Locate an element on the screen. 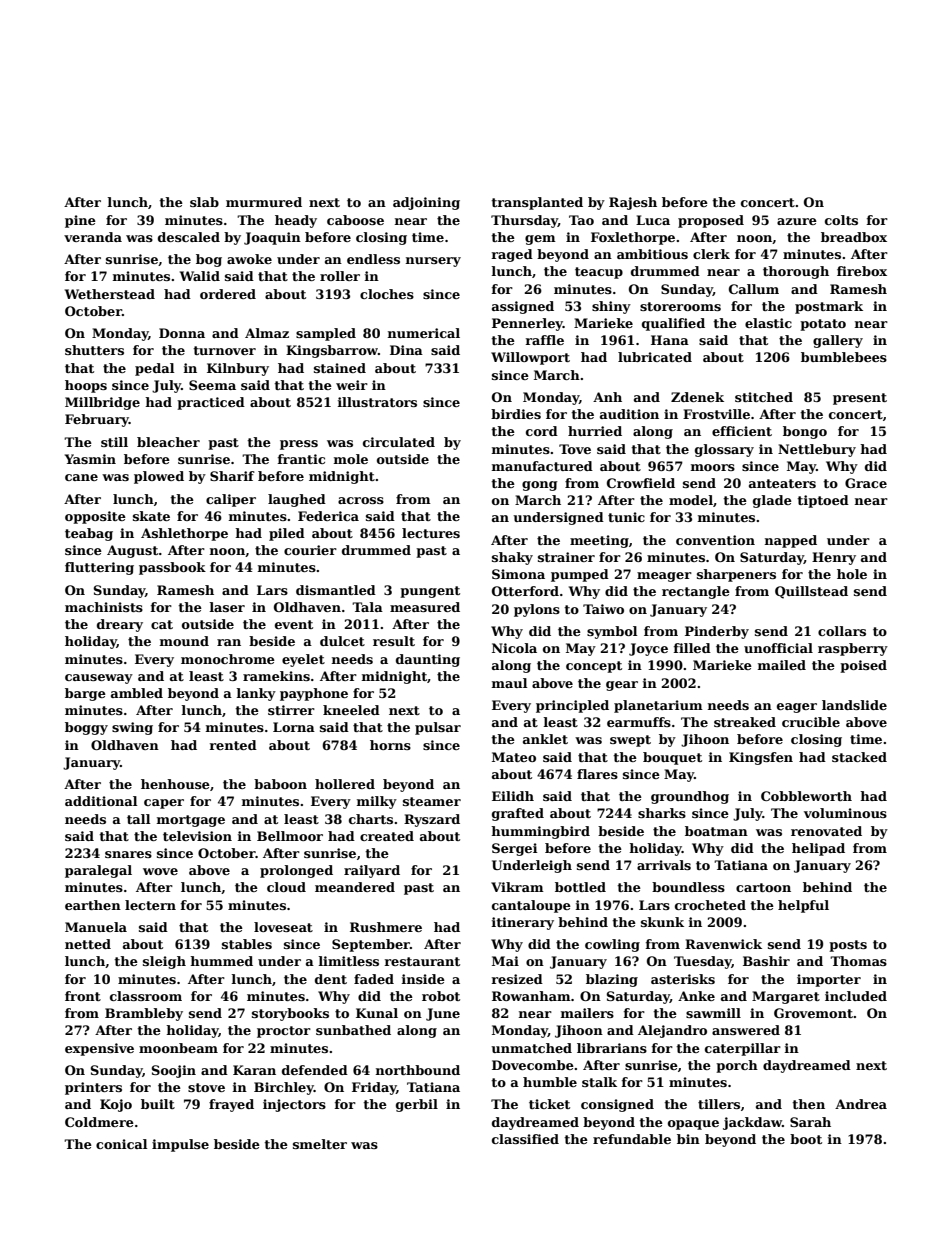 Image resolution: width=952 pixels, height=1233 pixels. Soojin is located at coordinates (174, 1071).
